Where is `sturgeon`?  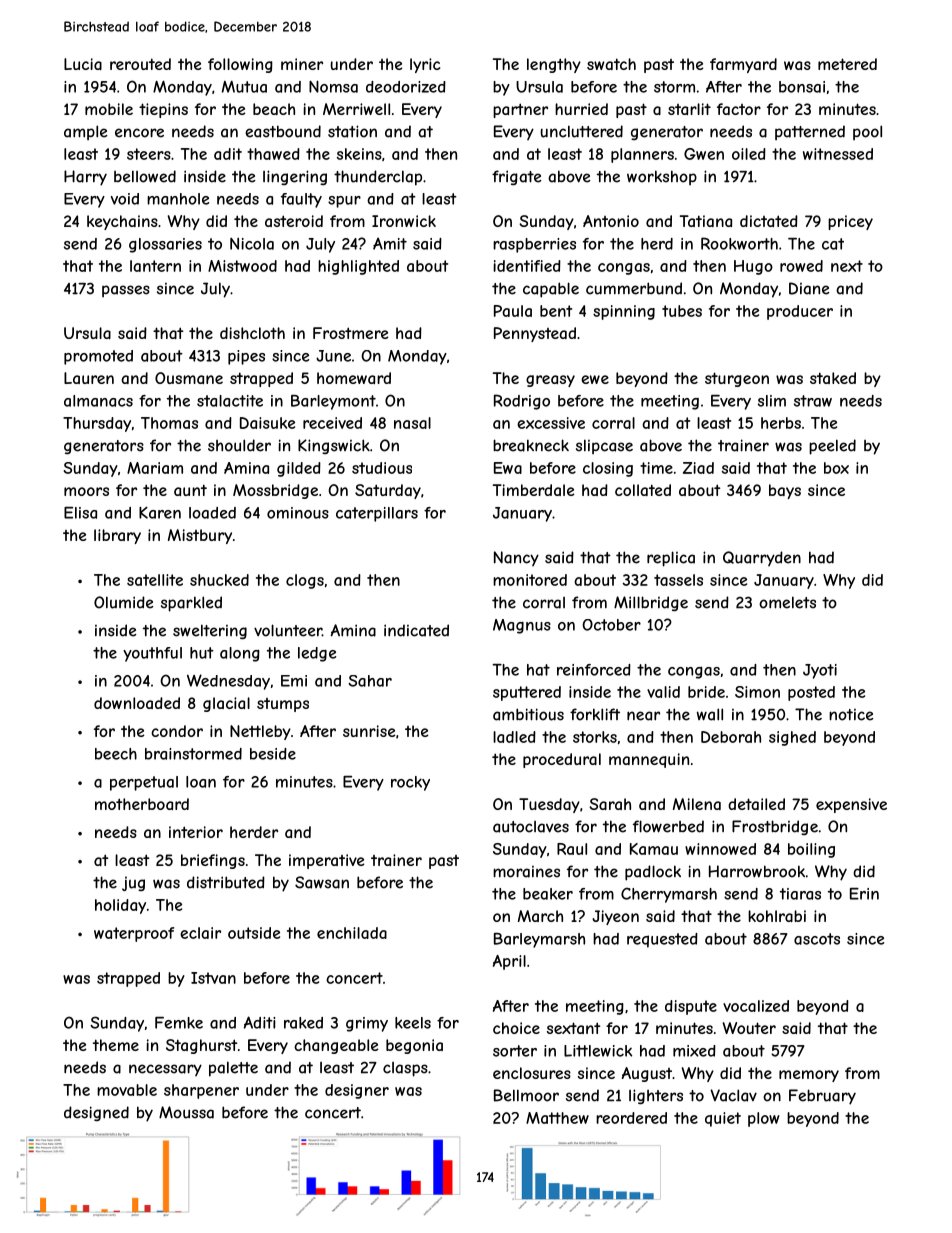 sturgeon is located at coordinates (737, 379).
